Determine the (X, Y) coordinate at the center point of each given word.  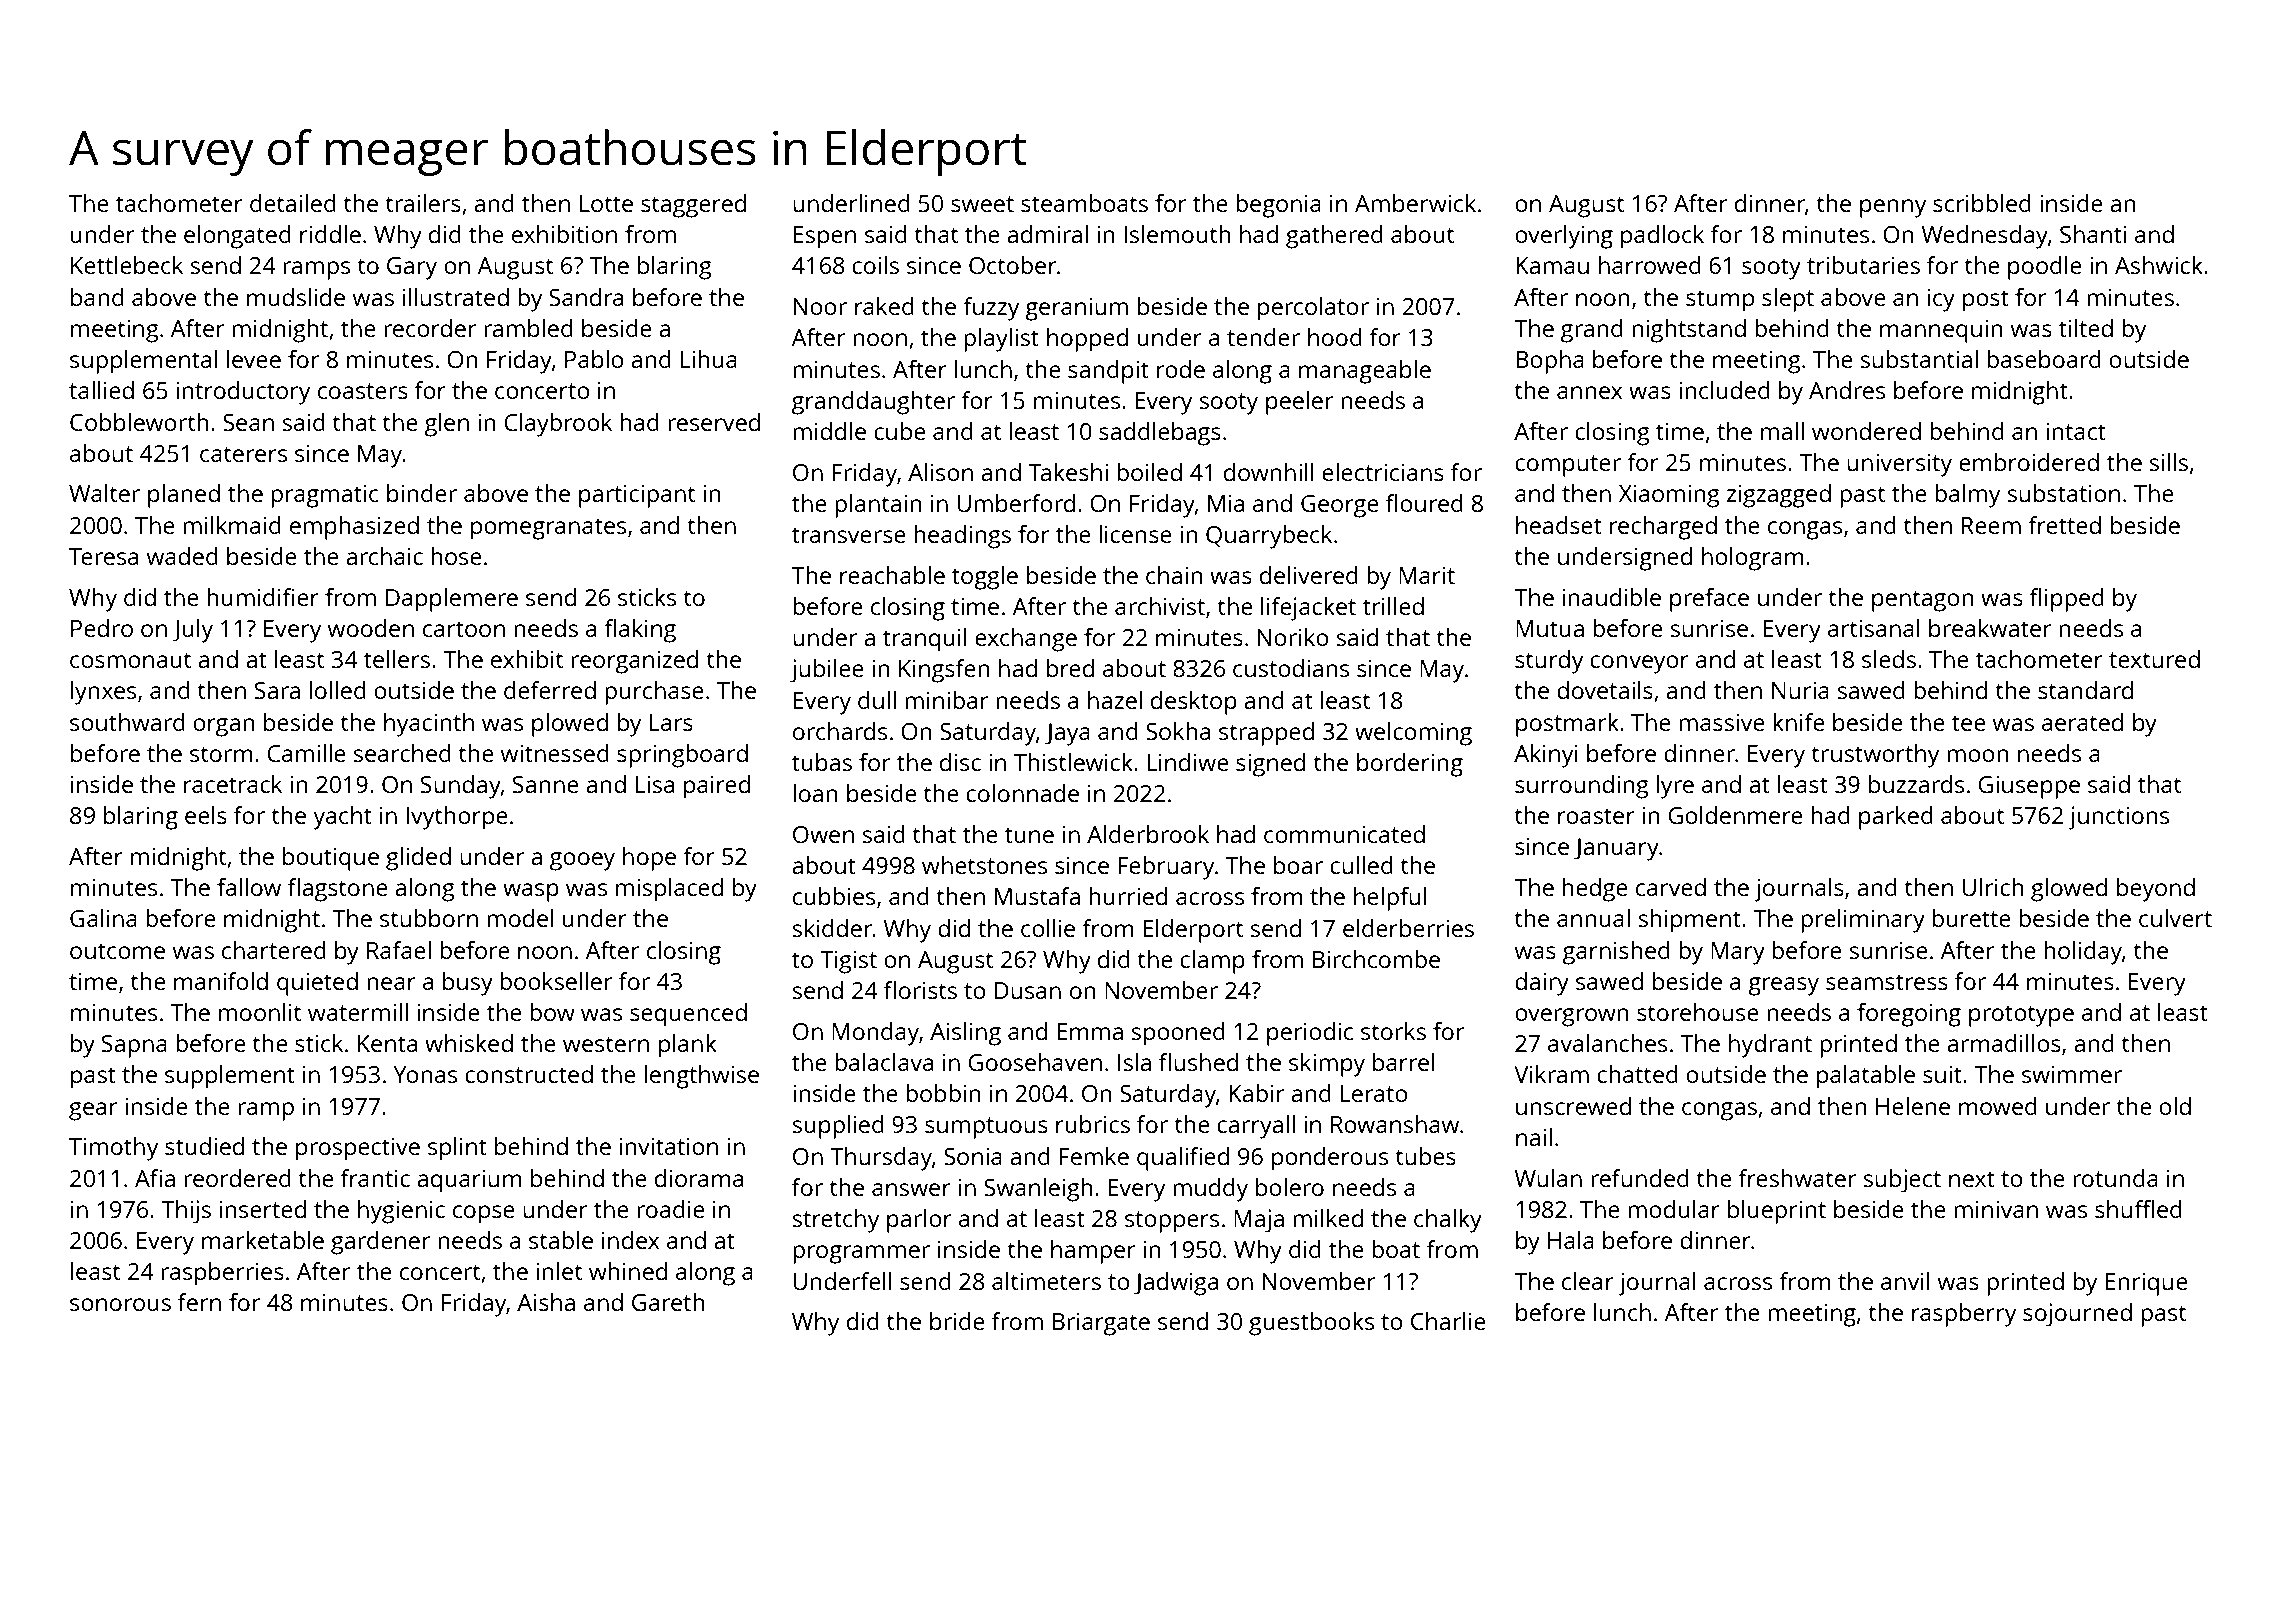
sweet (982, 204)
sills (2169, 462)
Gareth (668, 1302)
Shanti (2093, 234)
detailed (293, 203)
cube (900, 431)
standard (2085, 690)
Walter (104, 493)
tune (1029, 835)
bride (957, 1321)
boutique (331, 859)
